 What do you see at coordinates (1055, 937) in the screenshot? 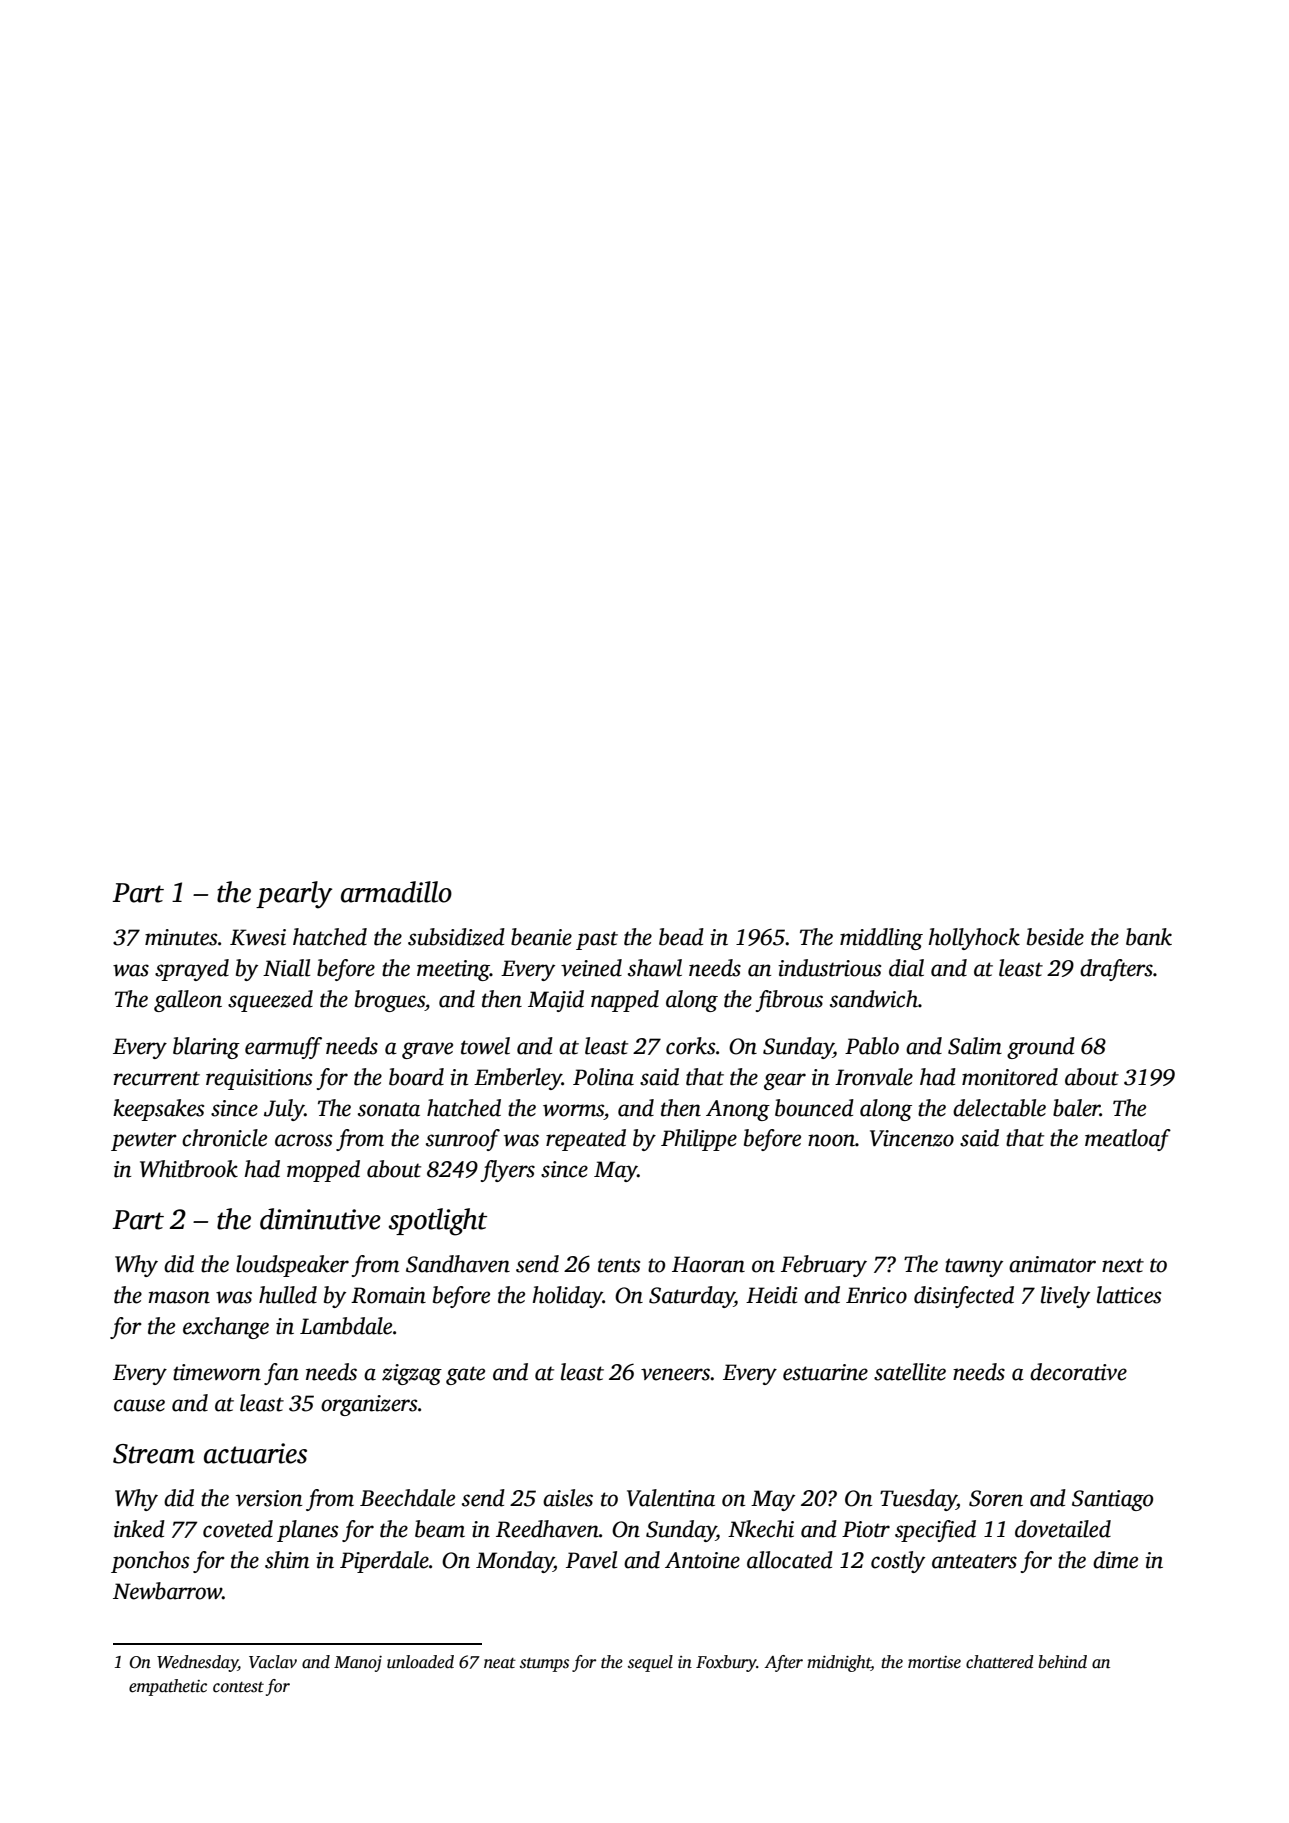
I see `beside` at bounding box center [1055, 937].
